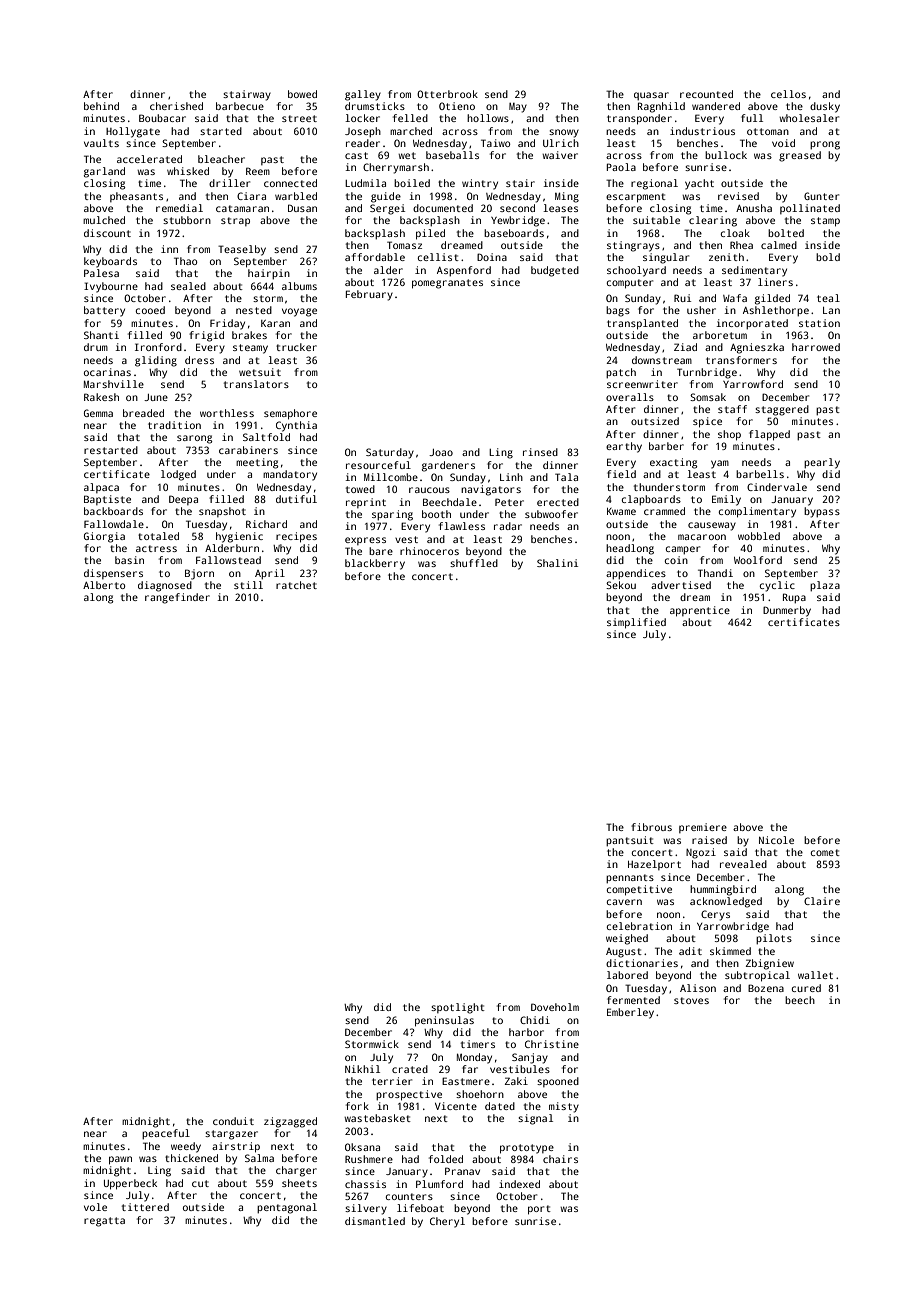 Image resolution: width=924 pixels, height=1308 pixels. Describe the element at coordinates (429, 551) in the page. I see `rhinoceros` at that location.
